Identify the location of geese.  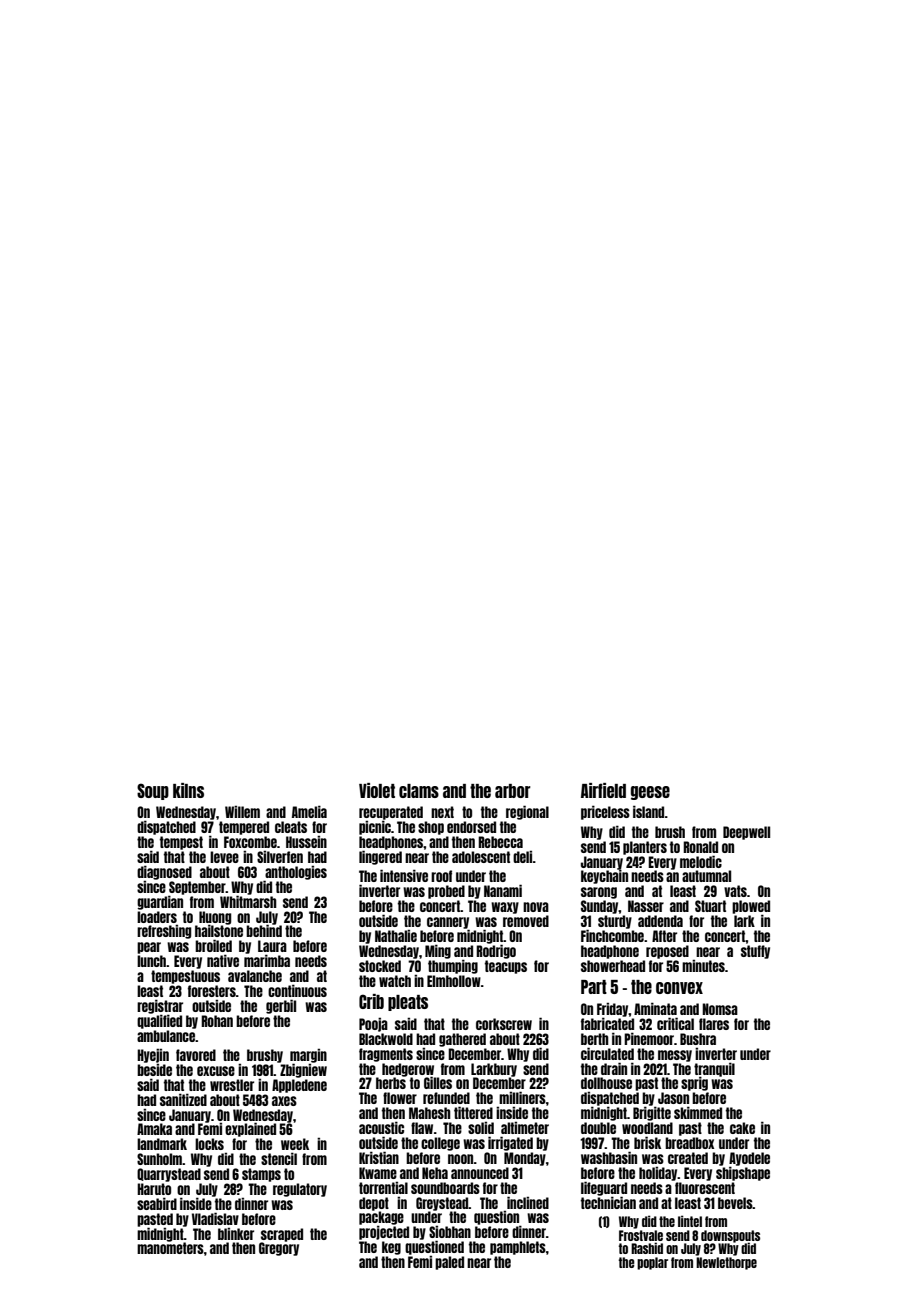
(650, 793).
